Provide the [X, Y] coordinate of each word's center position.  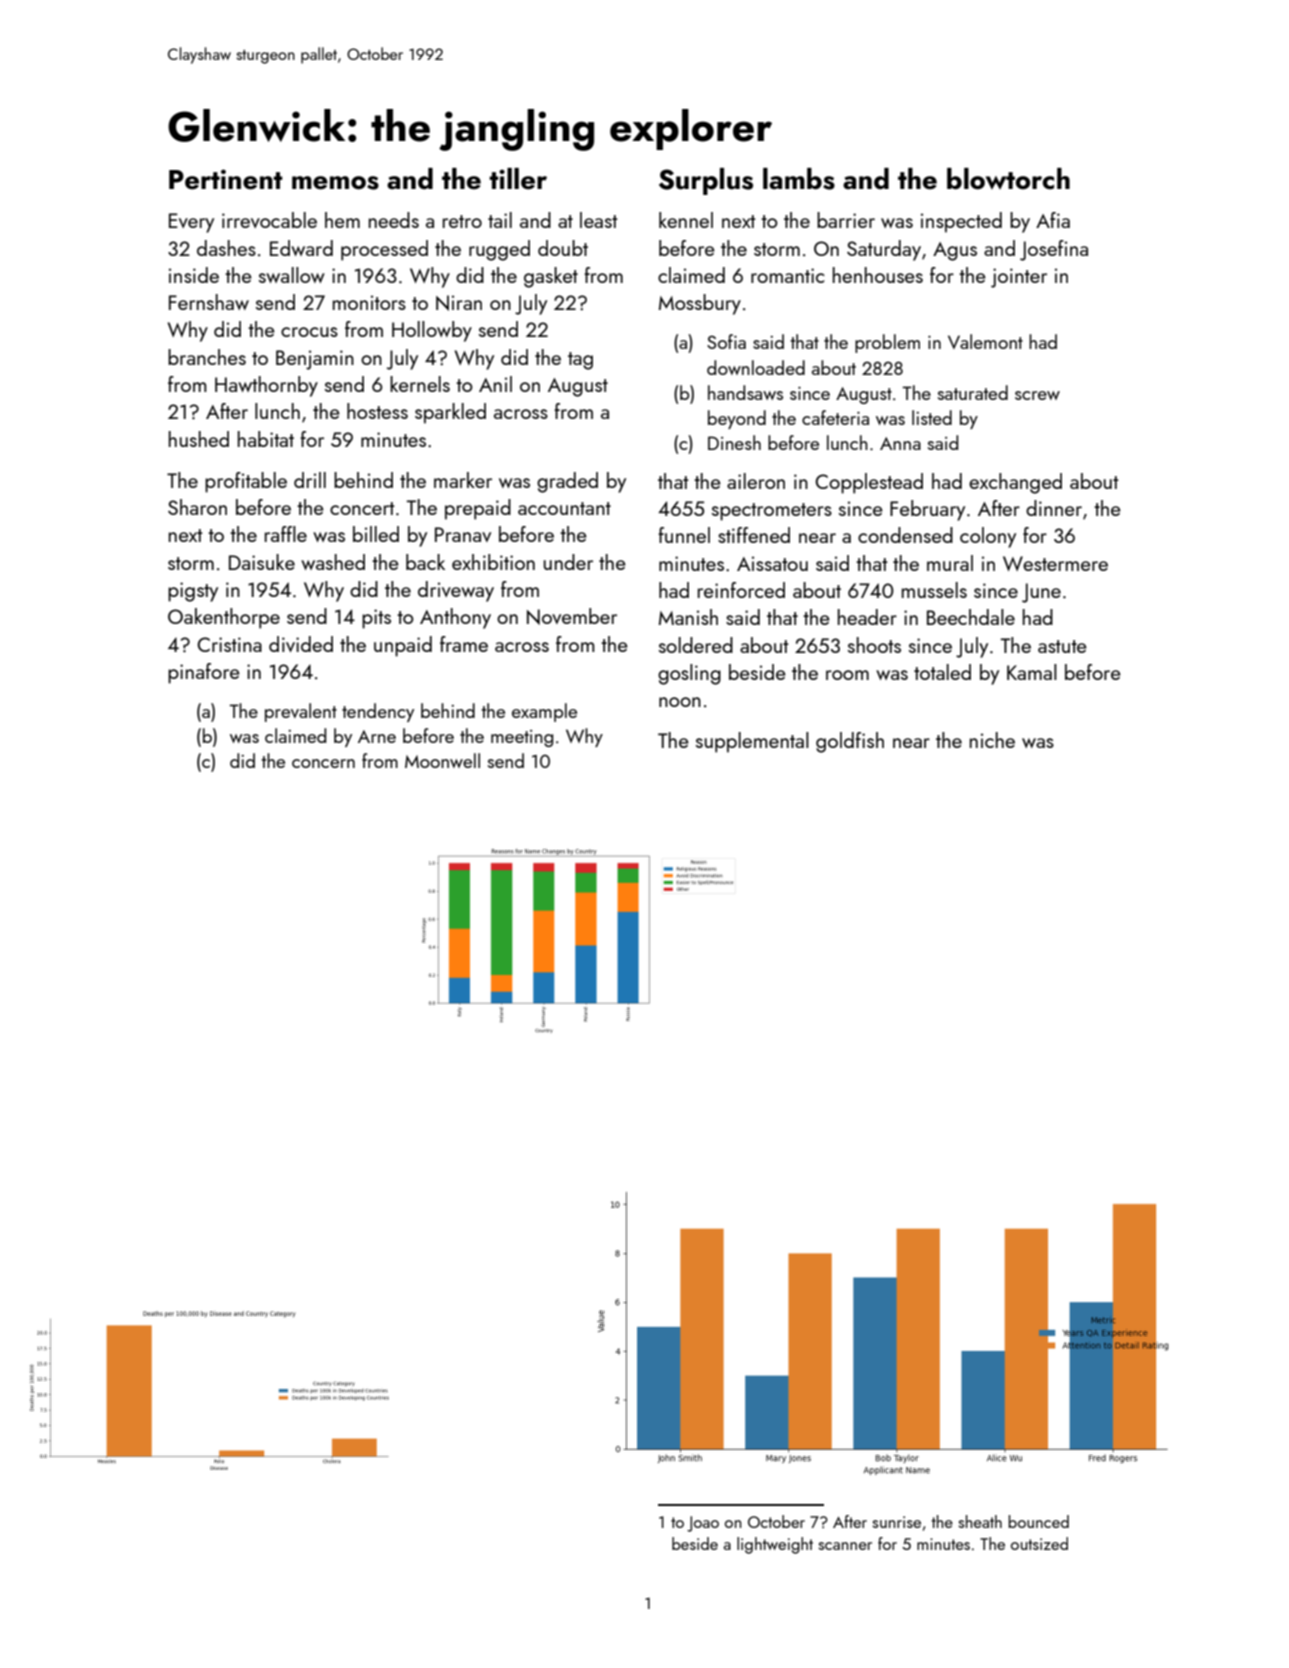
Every [191, 223]
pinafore [204, 673]
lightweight [775, 1545]
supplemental [752, 742]
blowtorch [1008, 179]
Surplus [706, 181]
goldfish [850, 742]
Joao [703, 1524]
